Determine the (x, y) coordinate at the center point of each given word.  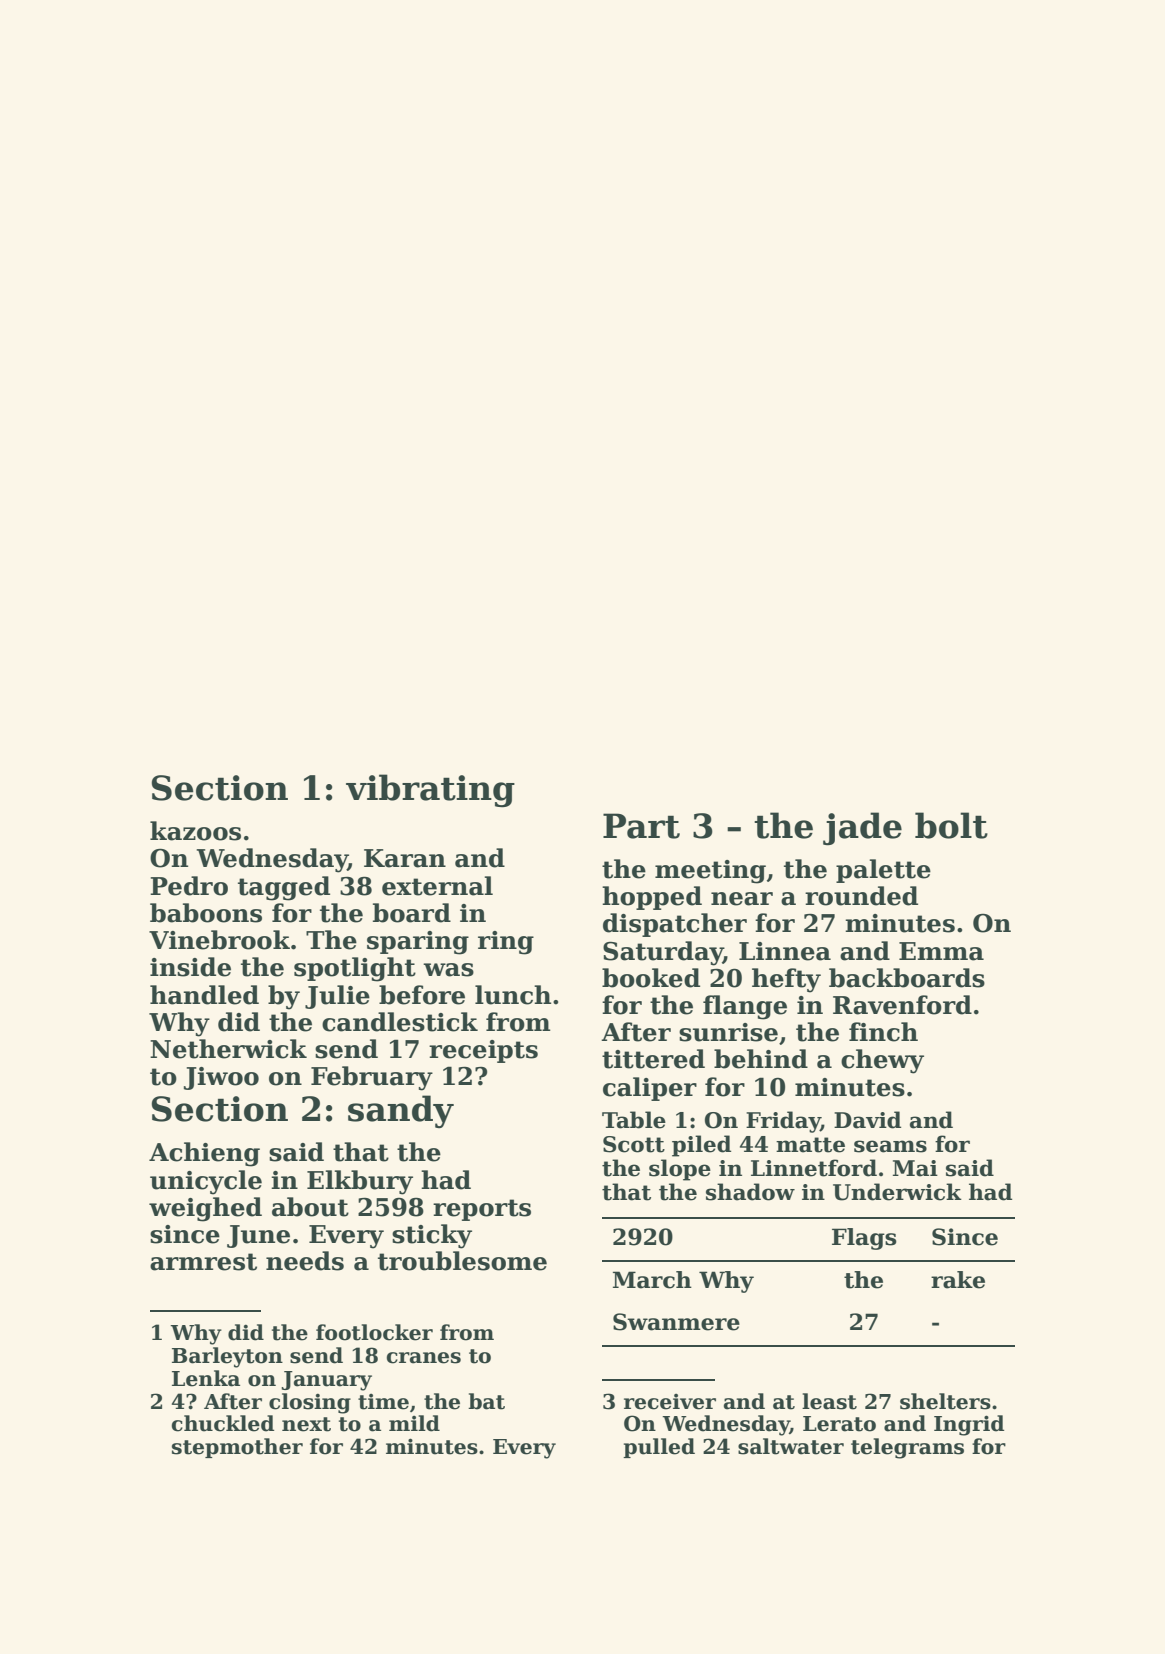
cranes (423, 1358)
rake (958, 1280)
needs (305, 1261)
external (437, 886)
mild (414, 1423)
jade (862, 829)
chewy (882, 1061)
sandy (401, 1111)
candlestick (400, 1022)
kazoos (195, 831)
